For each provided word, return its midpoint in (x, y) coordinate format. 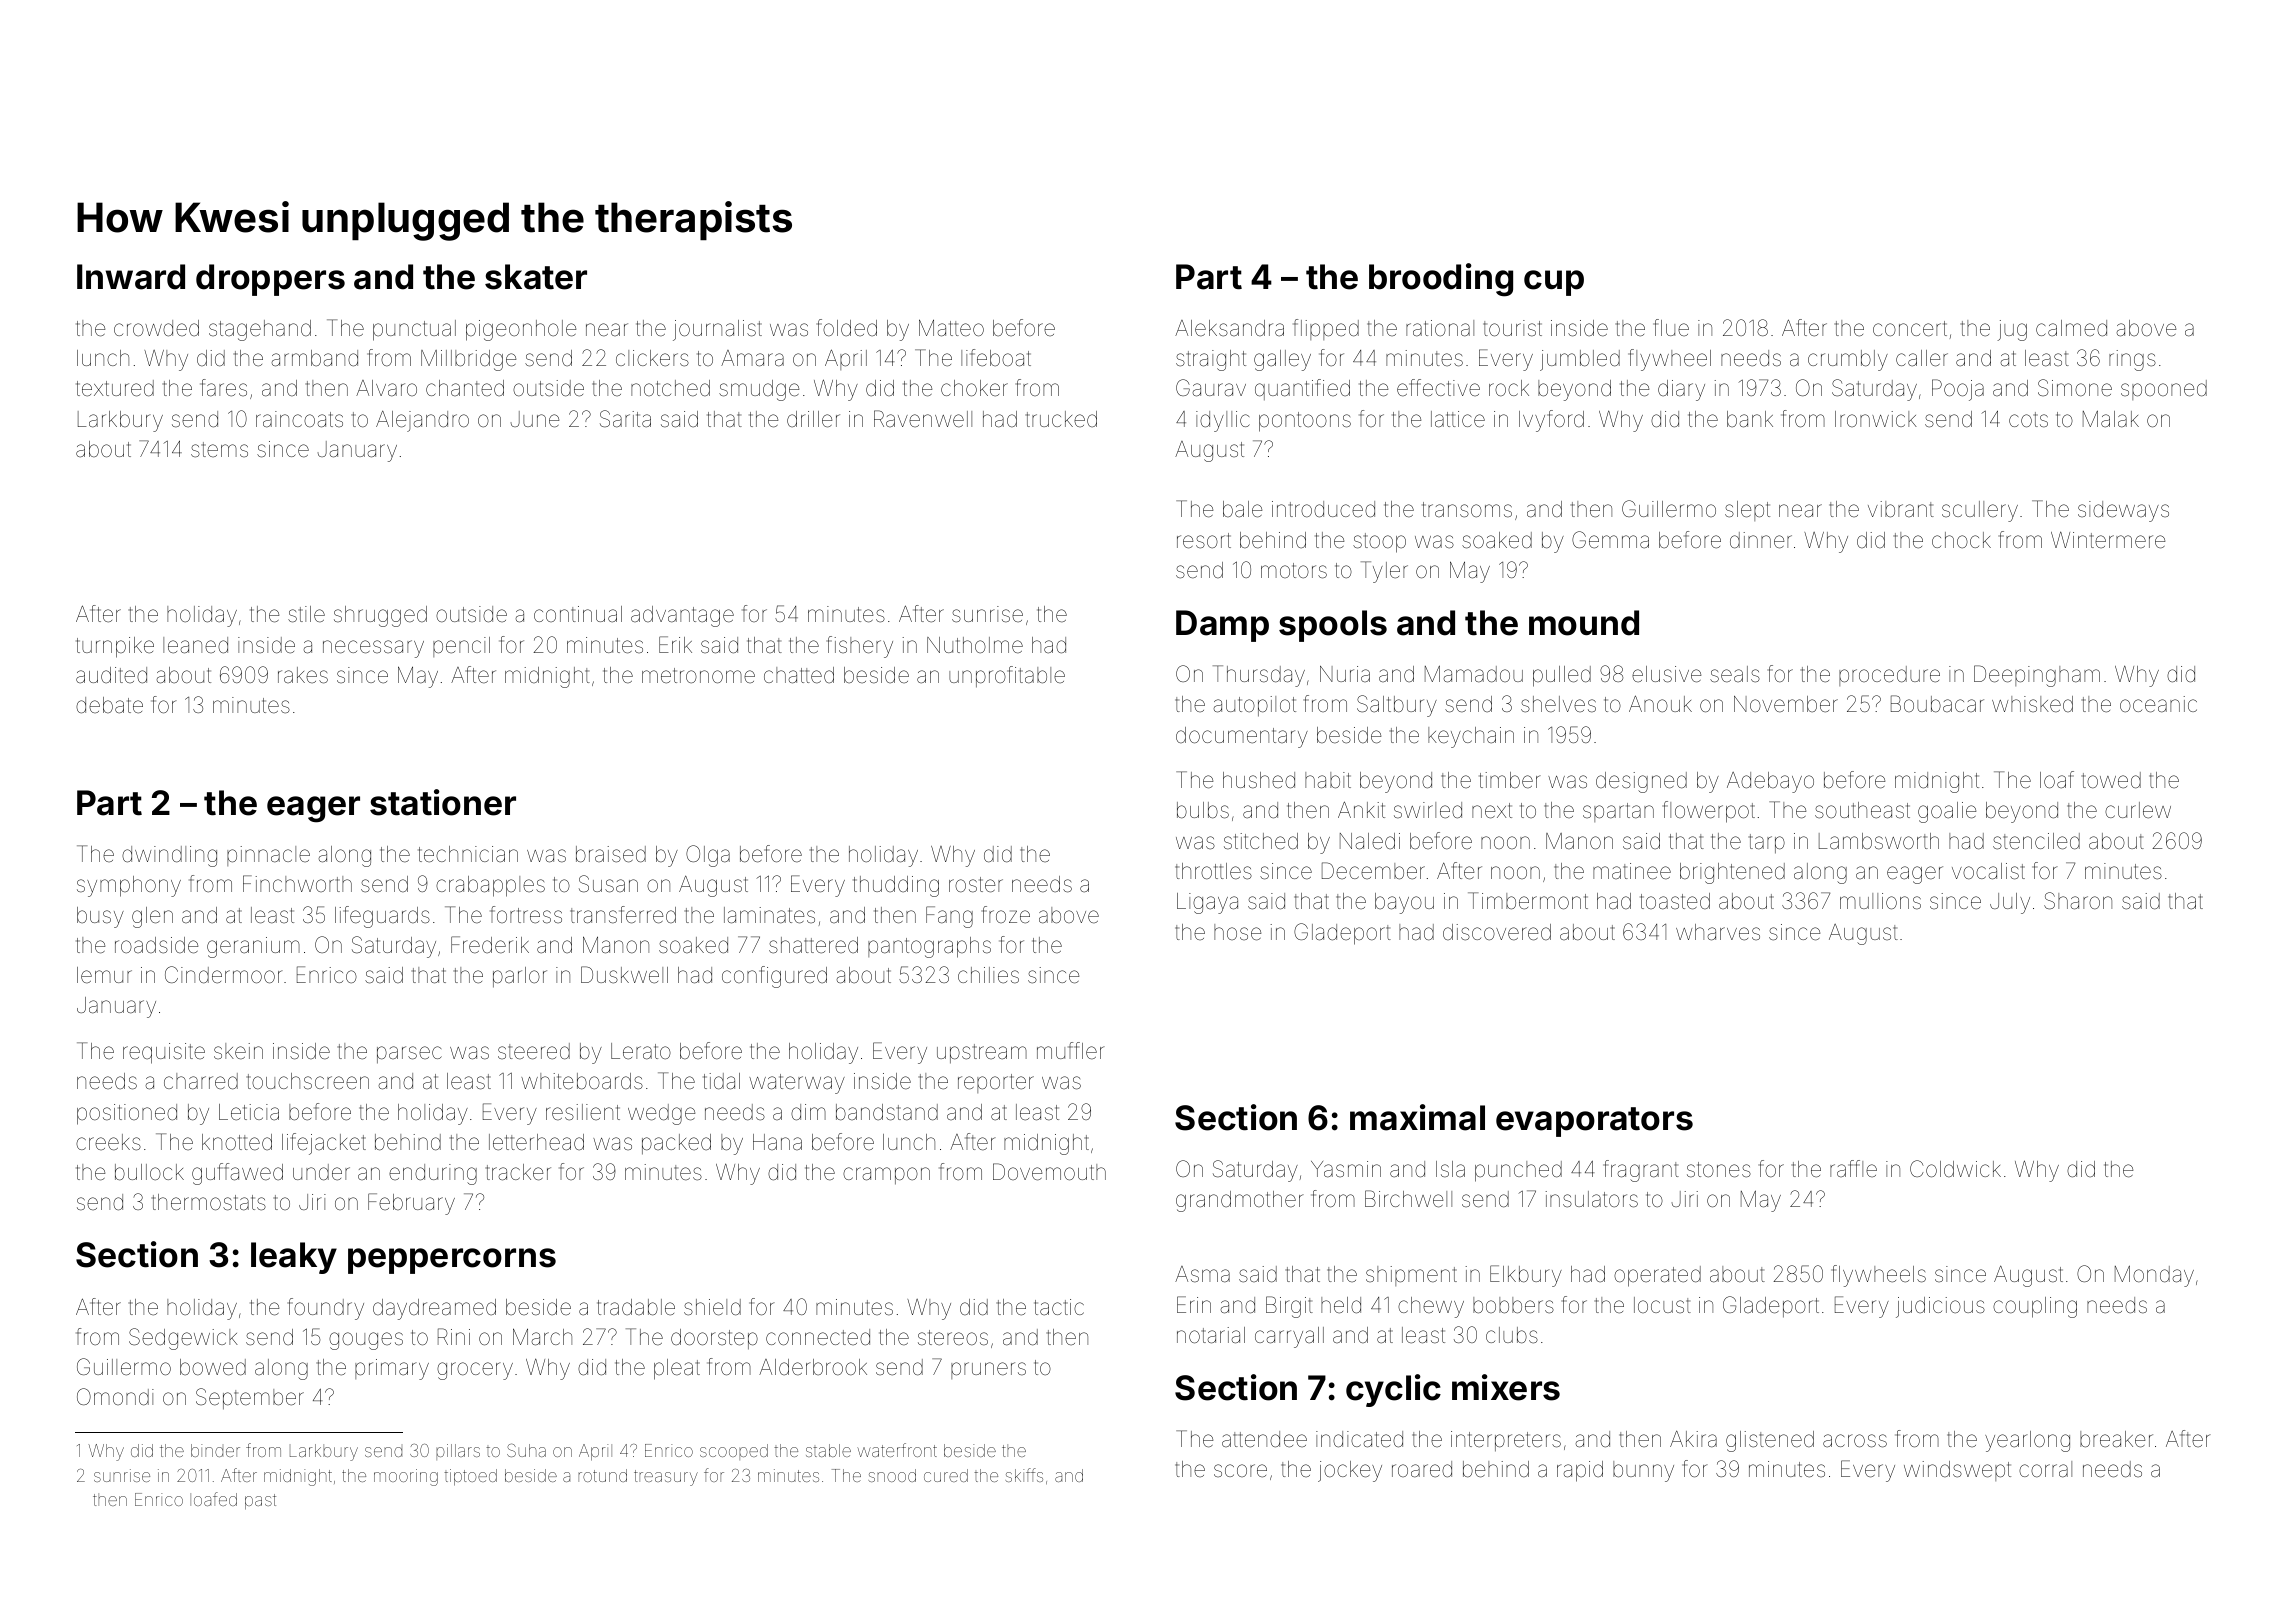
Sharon (2078, 901)
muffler (1071, 1050)
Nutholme (975, 645)
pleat (677, 1369)
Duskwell (624, 975)
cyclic (1393, 1390)
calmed (2071, 328)
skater (536, 277)
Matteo (951, 328)
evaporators (1594, 1122)
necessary (373, 649)
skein (238, 1051)
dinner (1761, 540)
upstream (982, 1054)
